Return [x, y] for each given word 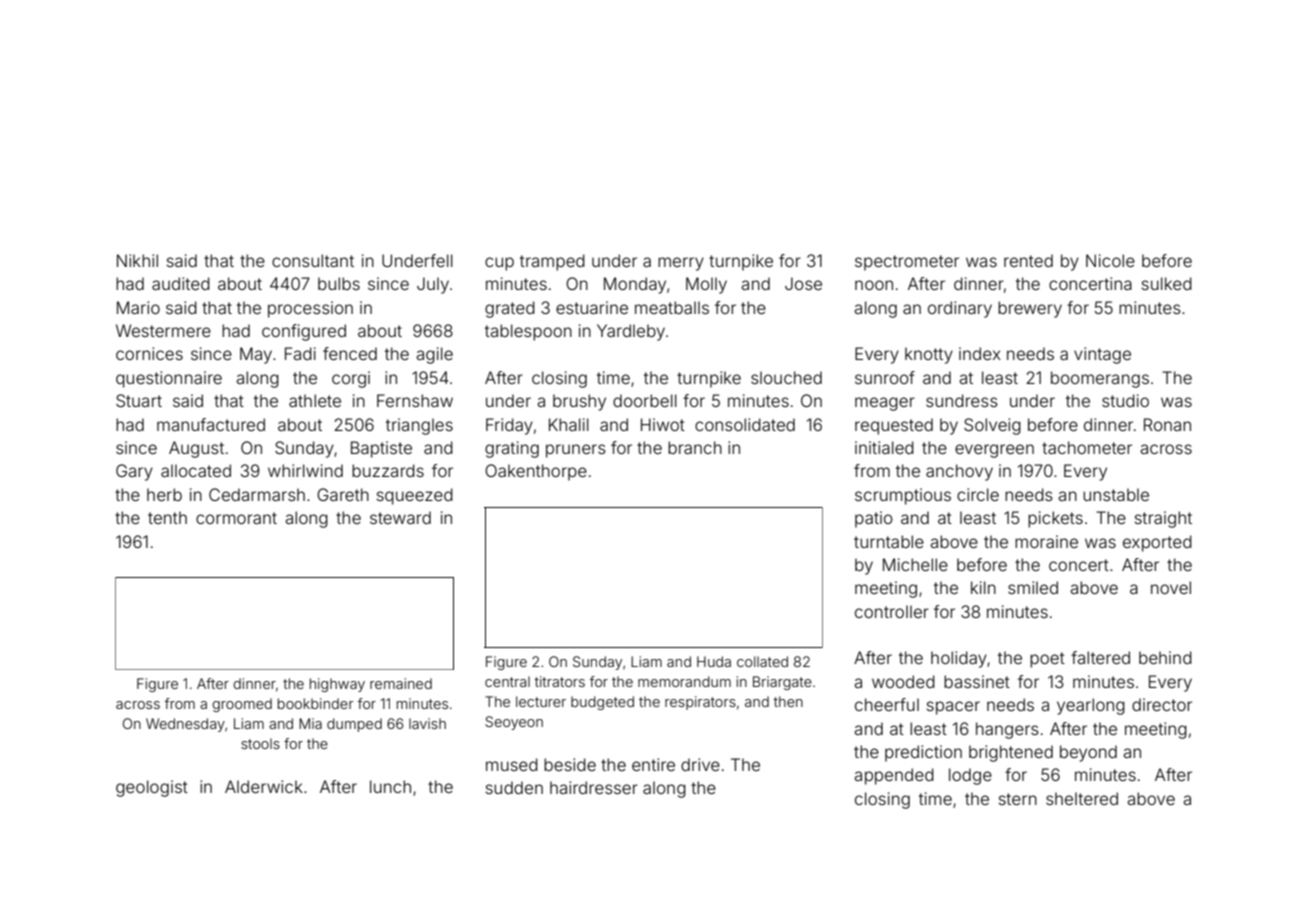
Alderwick [264, 786]
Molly [706, 285]
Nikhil [137, 260]
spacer [953, 708]
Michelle [915, 564]
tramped [552, 262]
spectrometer [907, 263]
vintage [1102, 355]
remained [401, 683]
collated [762, 661]
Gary [134, 472]
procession [310, 309]
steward [400, 517]
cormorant [236, 518]
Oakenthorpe [536, 472]
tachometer [1087, 447]
